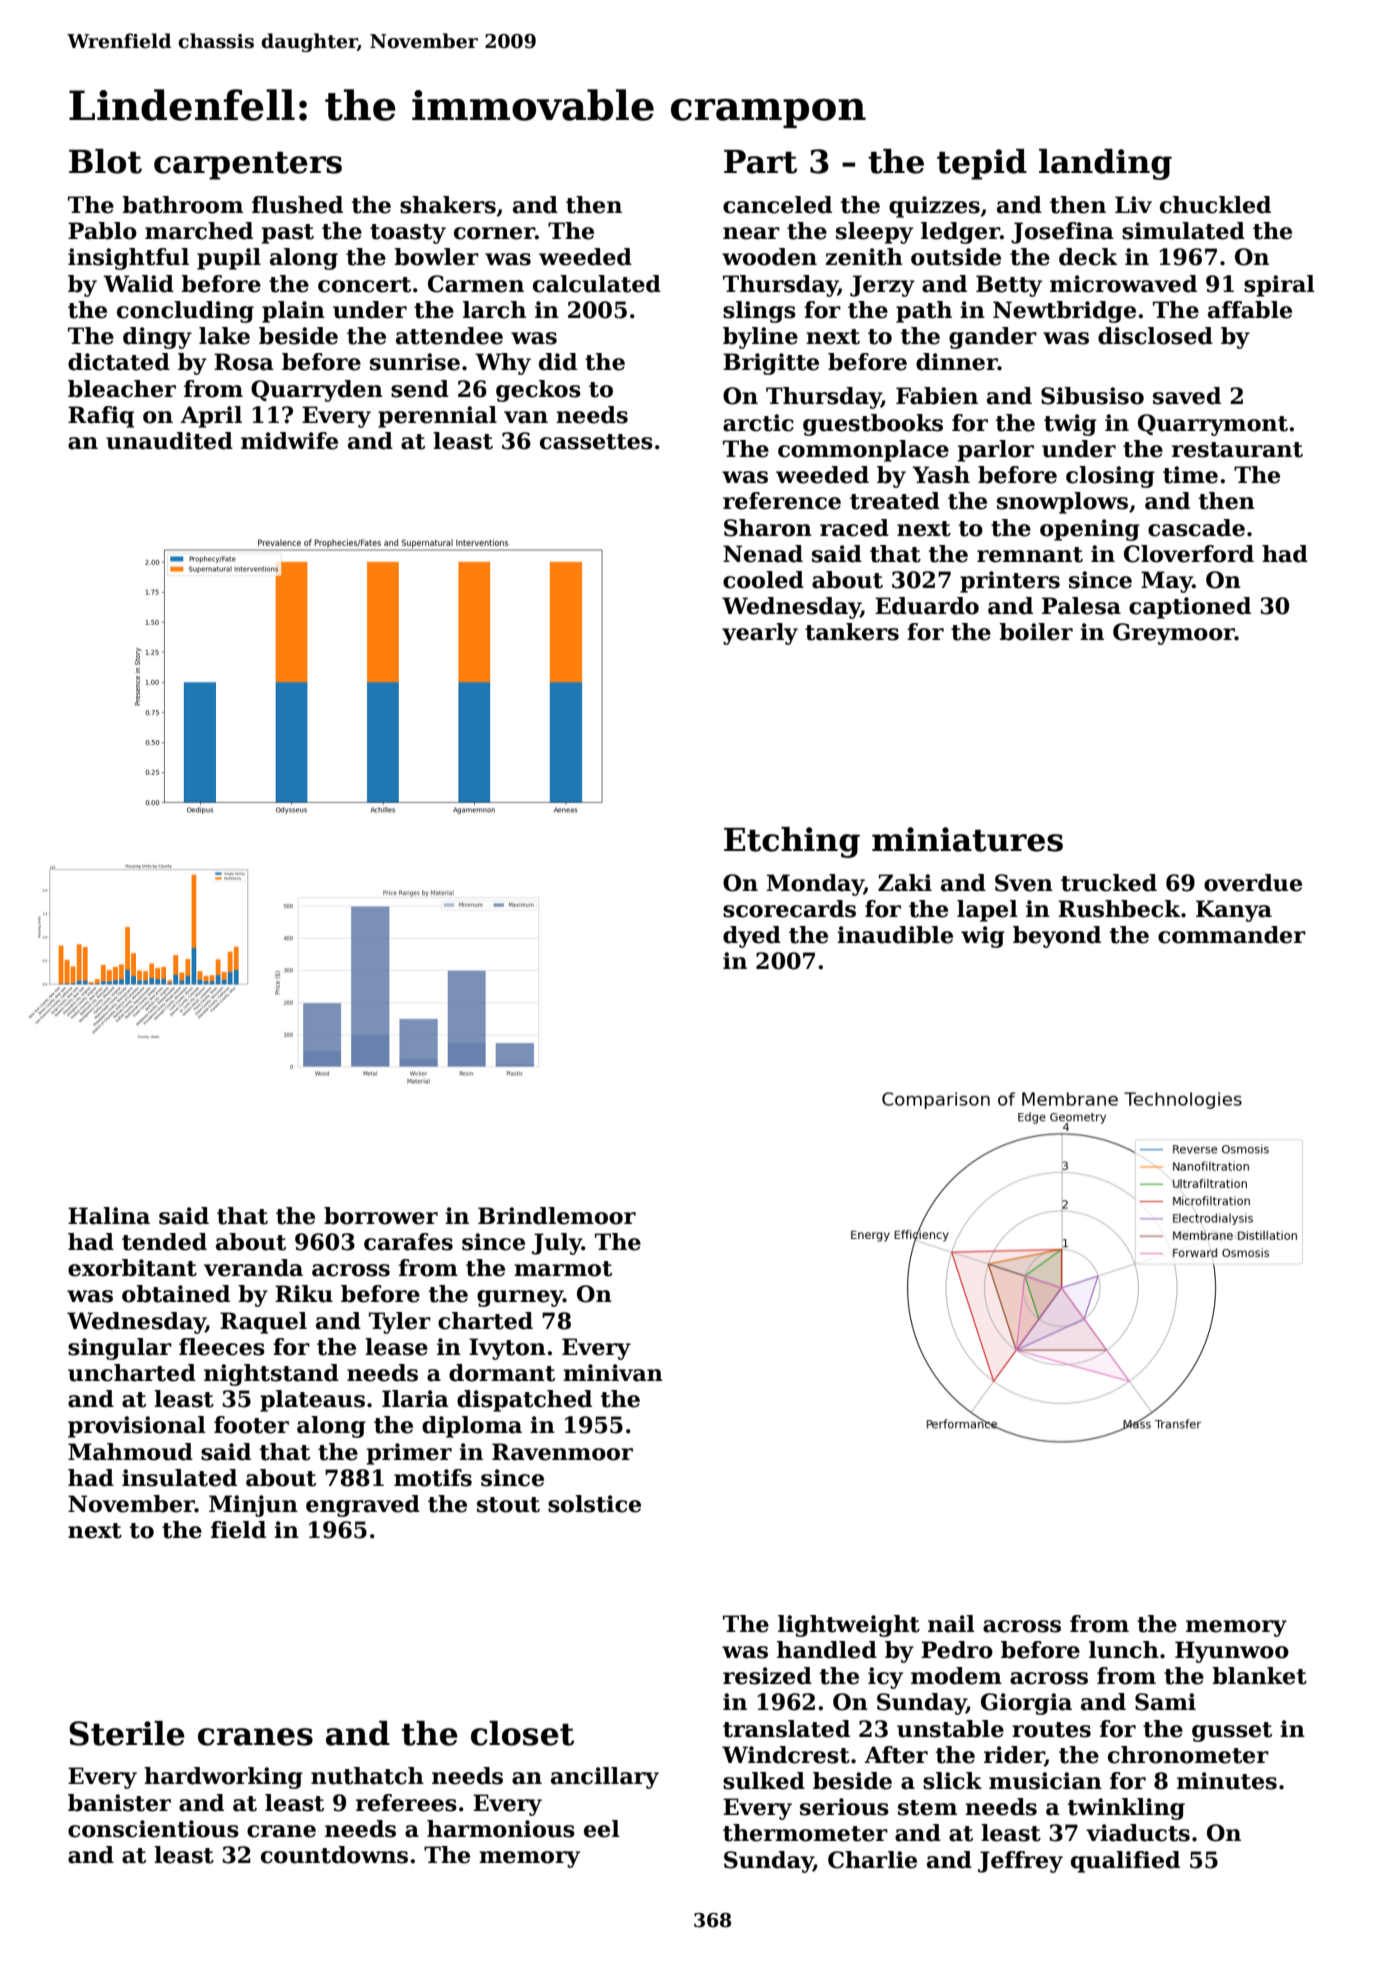 This document has height=1969, width=1386. I want to click on eel, so click(602, 1829).
